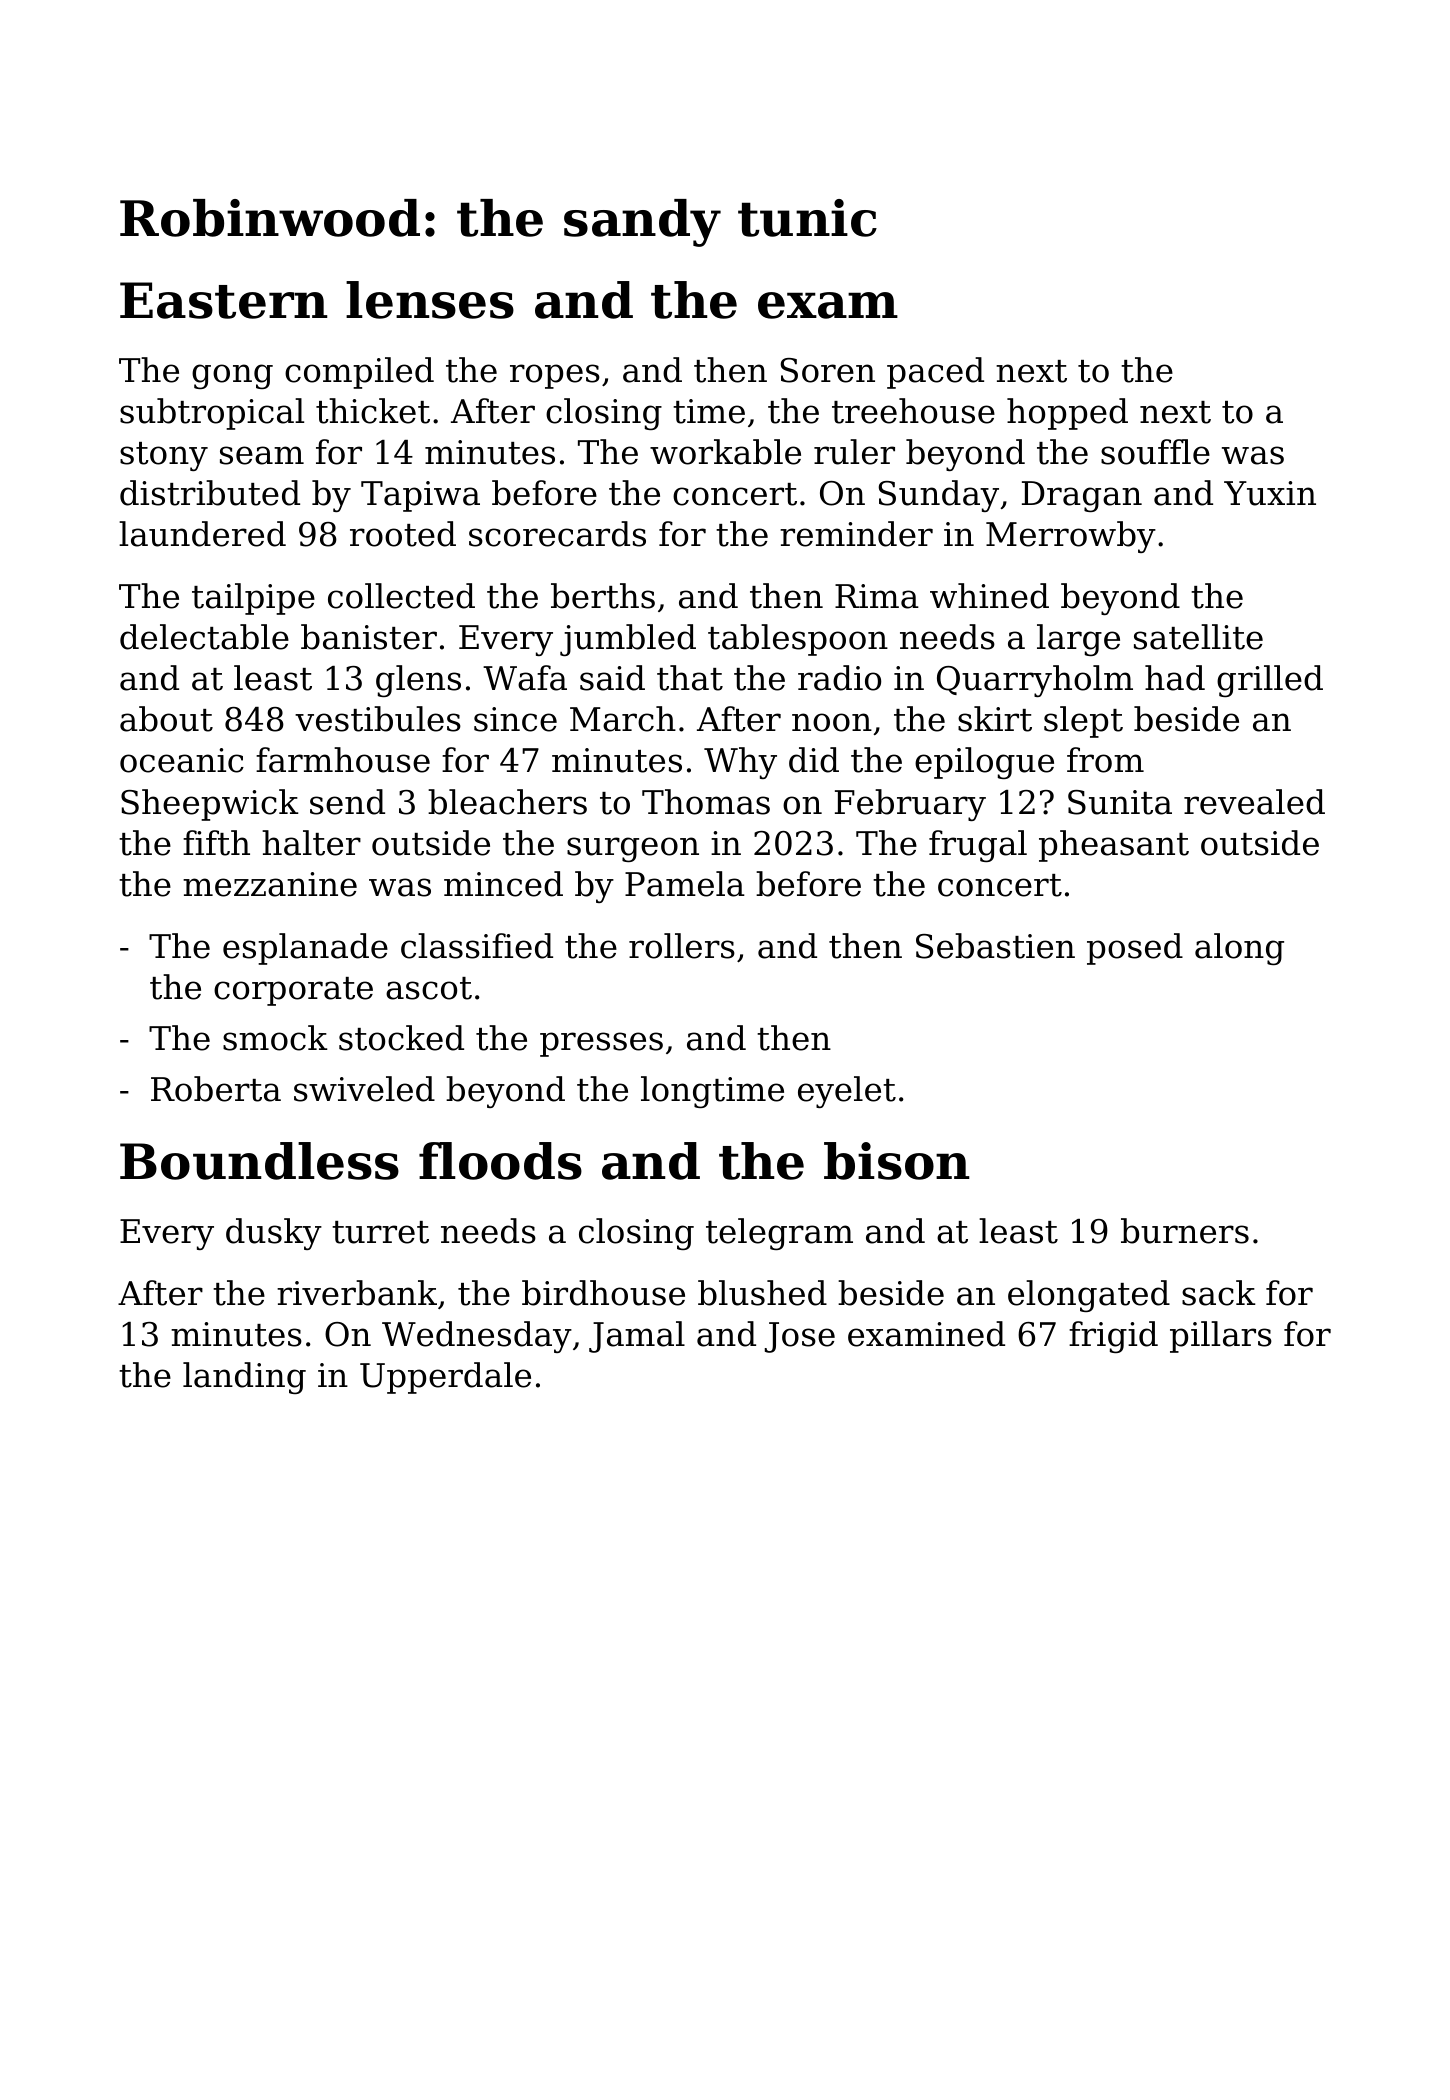 The image size is (1450, 2100). Describe the element at coordinates (500, 1161) in the image. I see `floods` at that location.
